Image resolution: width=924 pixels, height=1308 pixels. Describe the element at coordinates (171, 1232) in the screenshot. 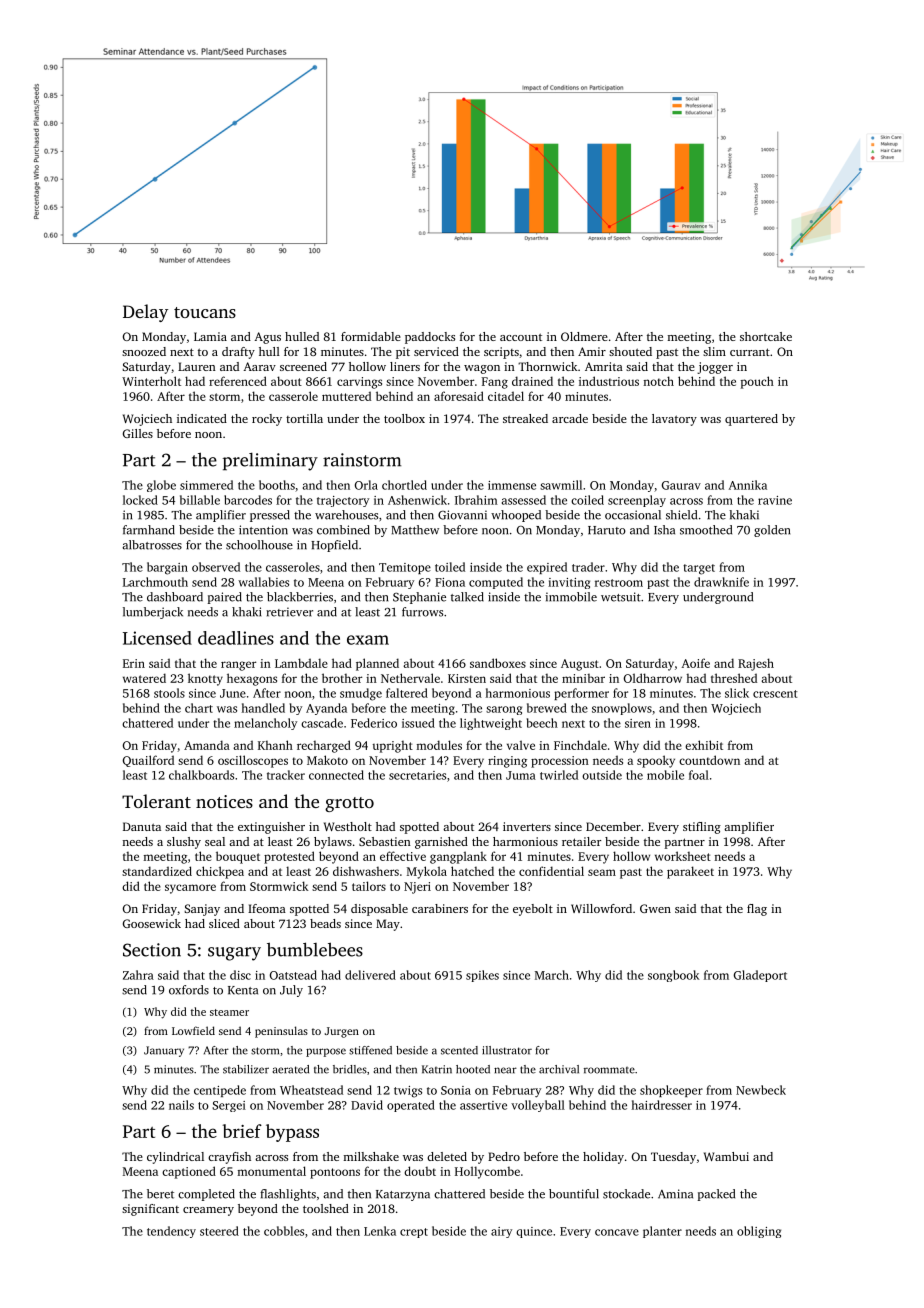

I see `tendency` at that location.
